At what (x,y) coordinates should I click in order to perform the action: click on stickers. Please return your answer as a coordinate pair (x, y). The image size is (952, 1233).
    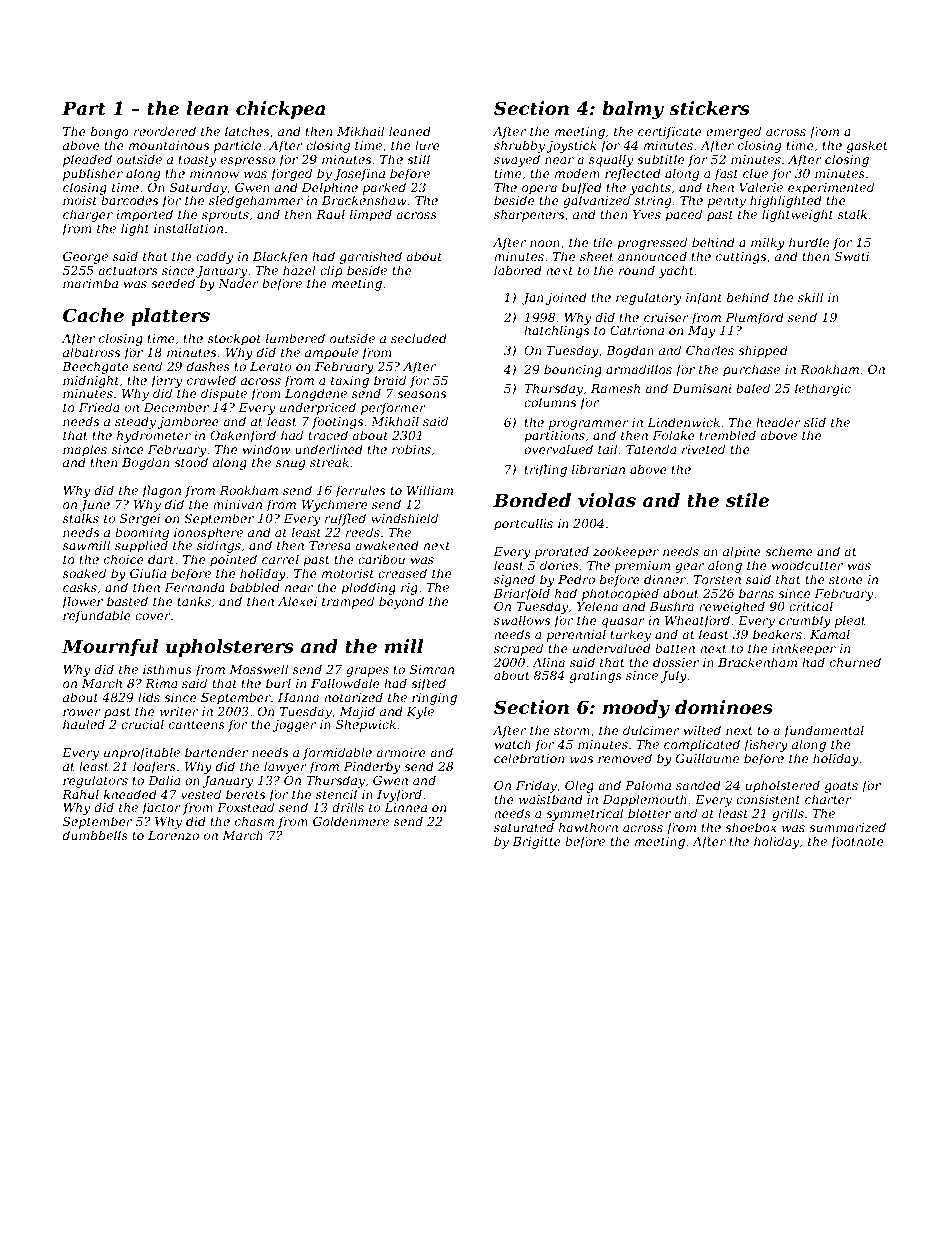
    Looking at the image, I should click on (709, 108).
